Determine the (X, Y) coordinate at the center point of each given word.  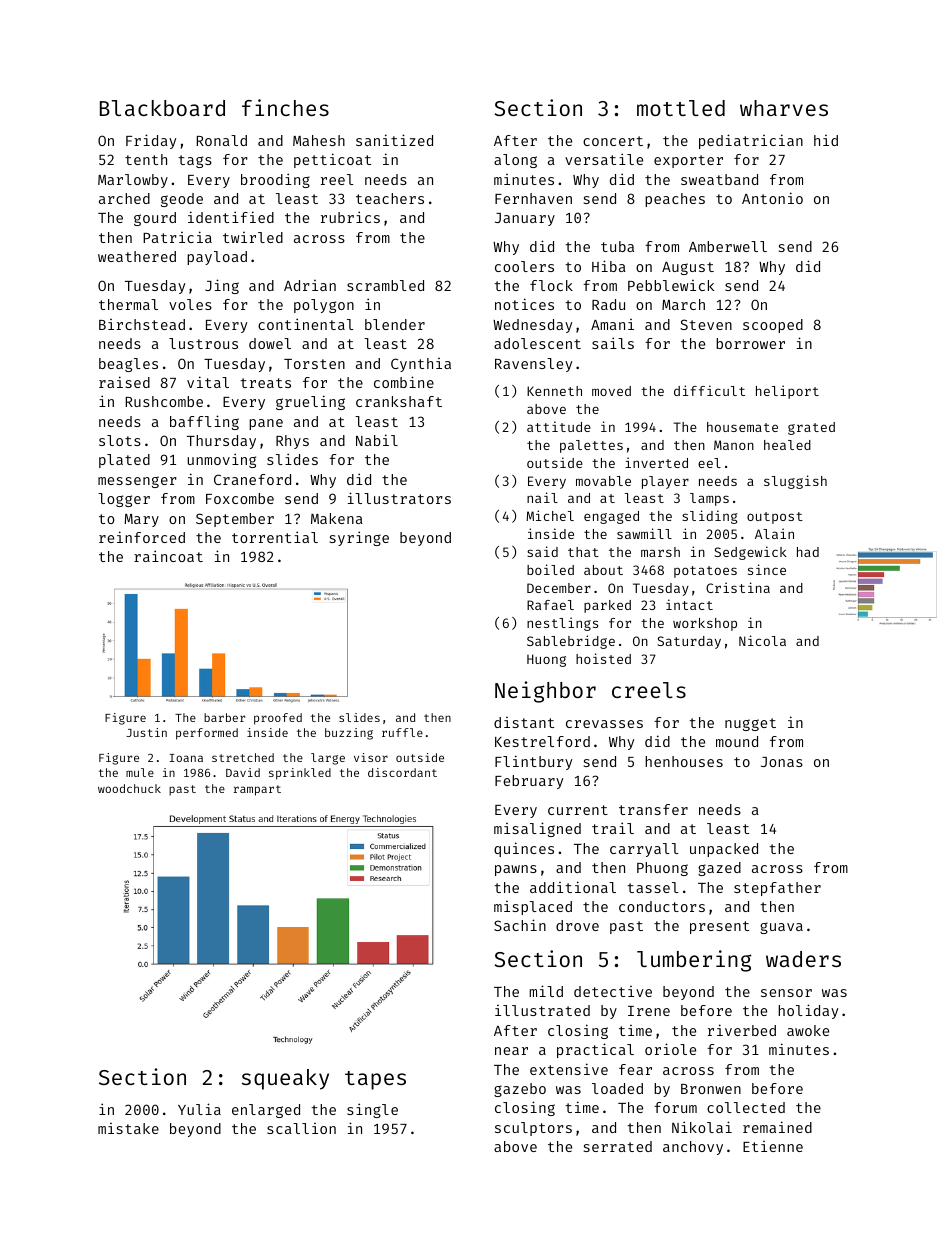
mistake (128, 1128)
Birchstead (142, 324)
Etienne (773, 1146)
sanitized (394, 140)
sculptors (533, 1129)
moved (611, 391)
